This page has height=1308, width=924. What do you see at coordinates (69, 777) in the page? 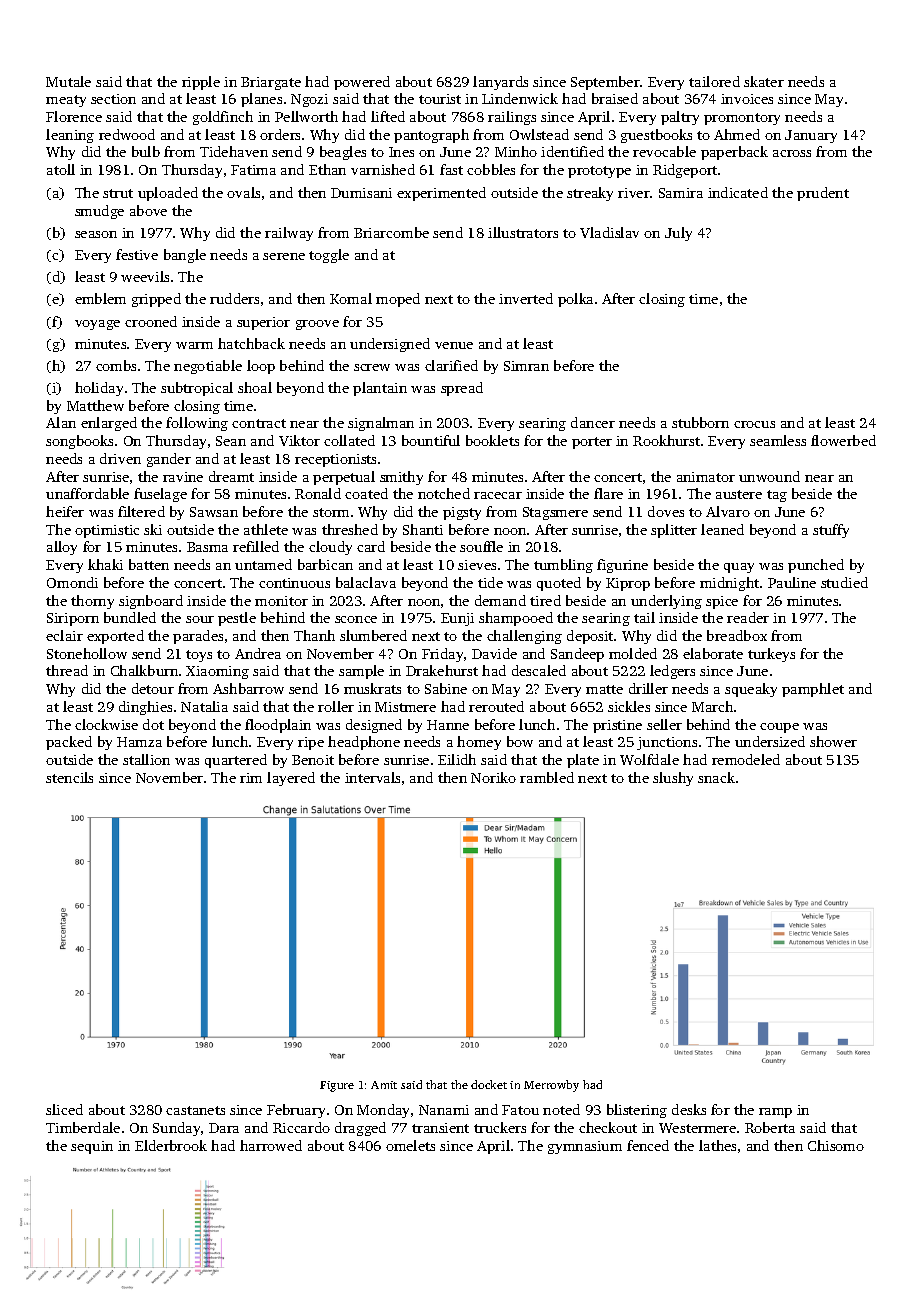
I see `stencils` at bounding box center [69, 777].
